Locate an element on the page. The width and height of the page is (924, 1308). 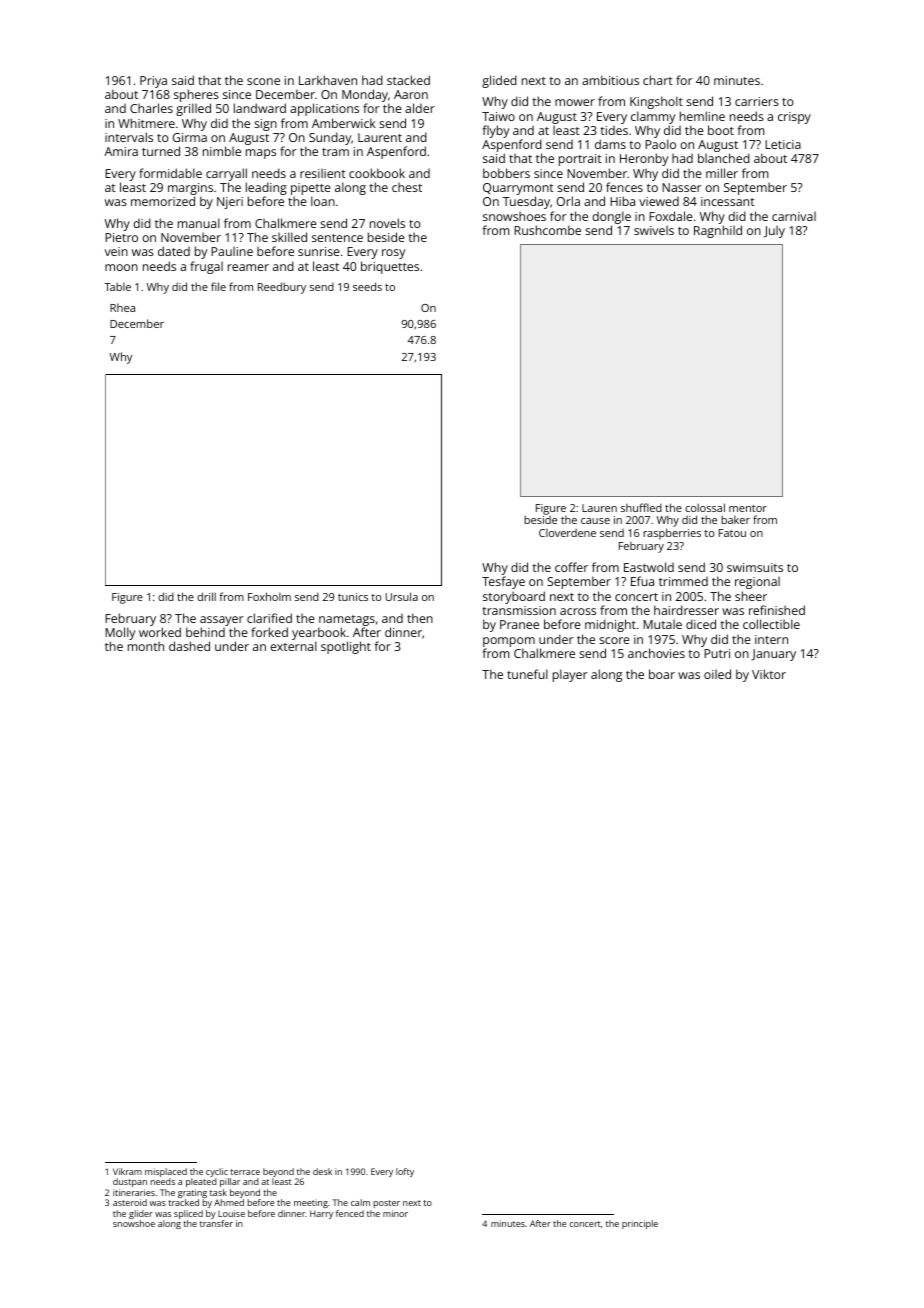
tuneful is located at coordinates (527, 674).
